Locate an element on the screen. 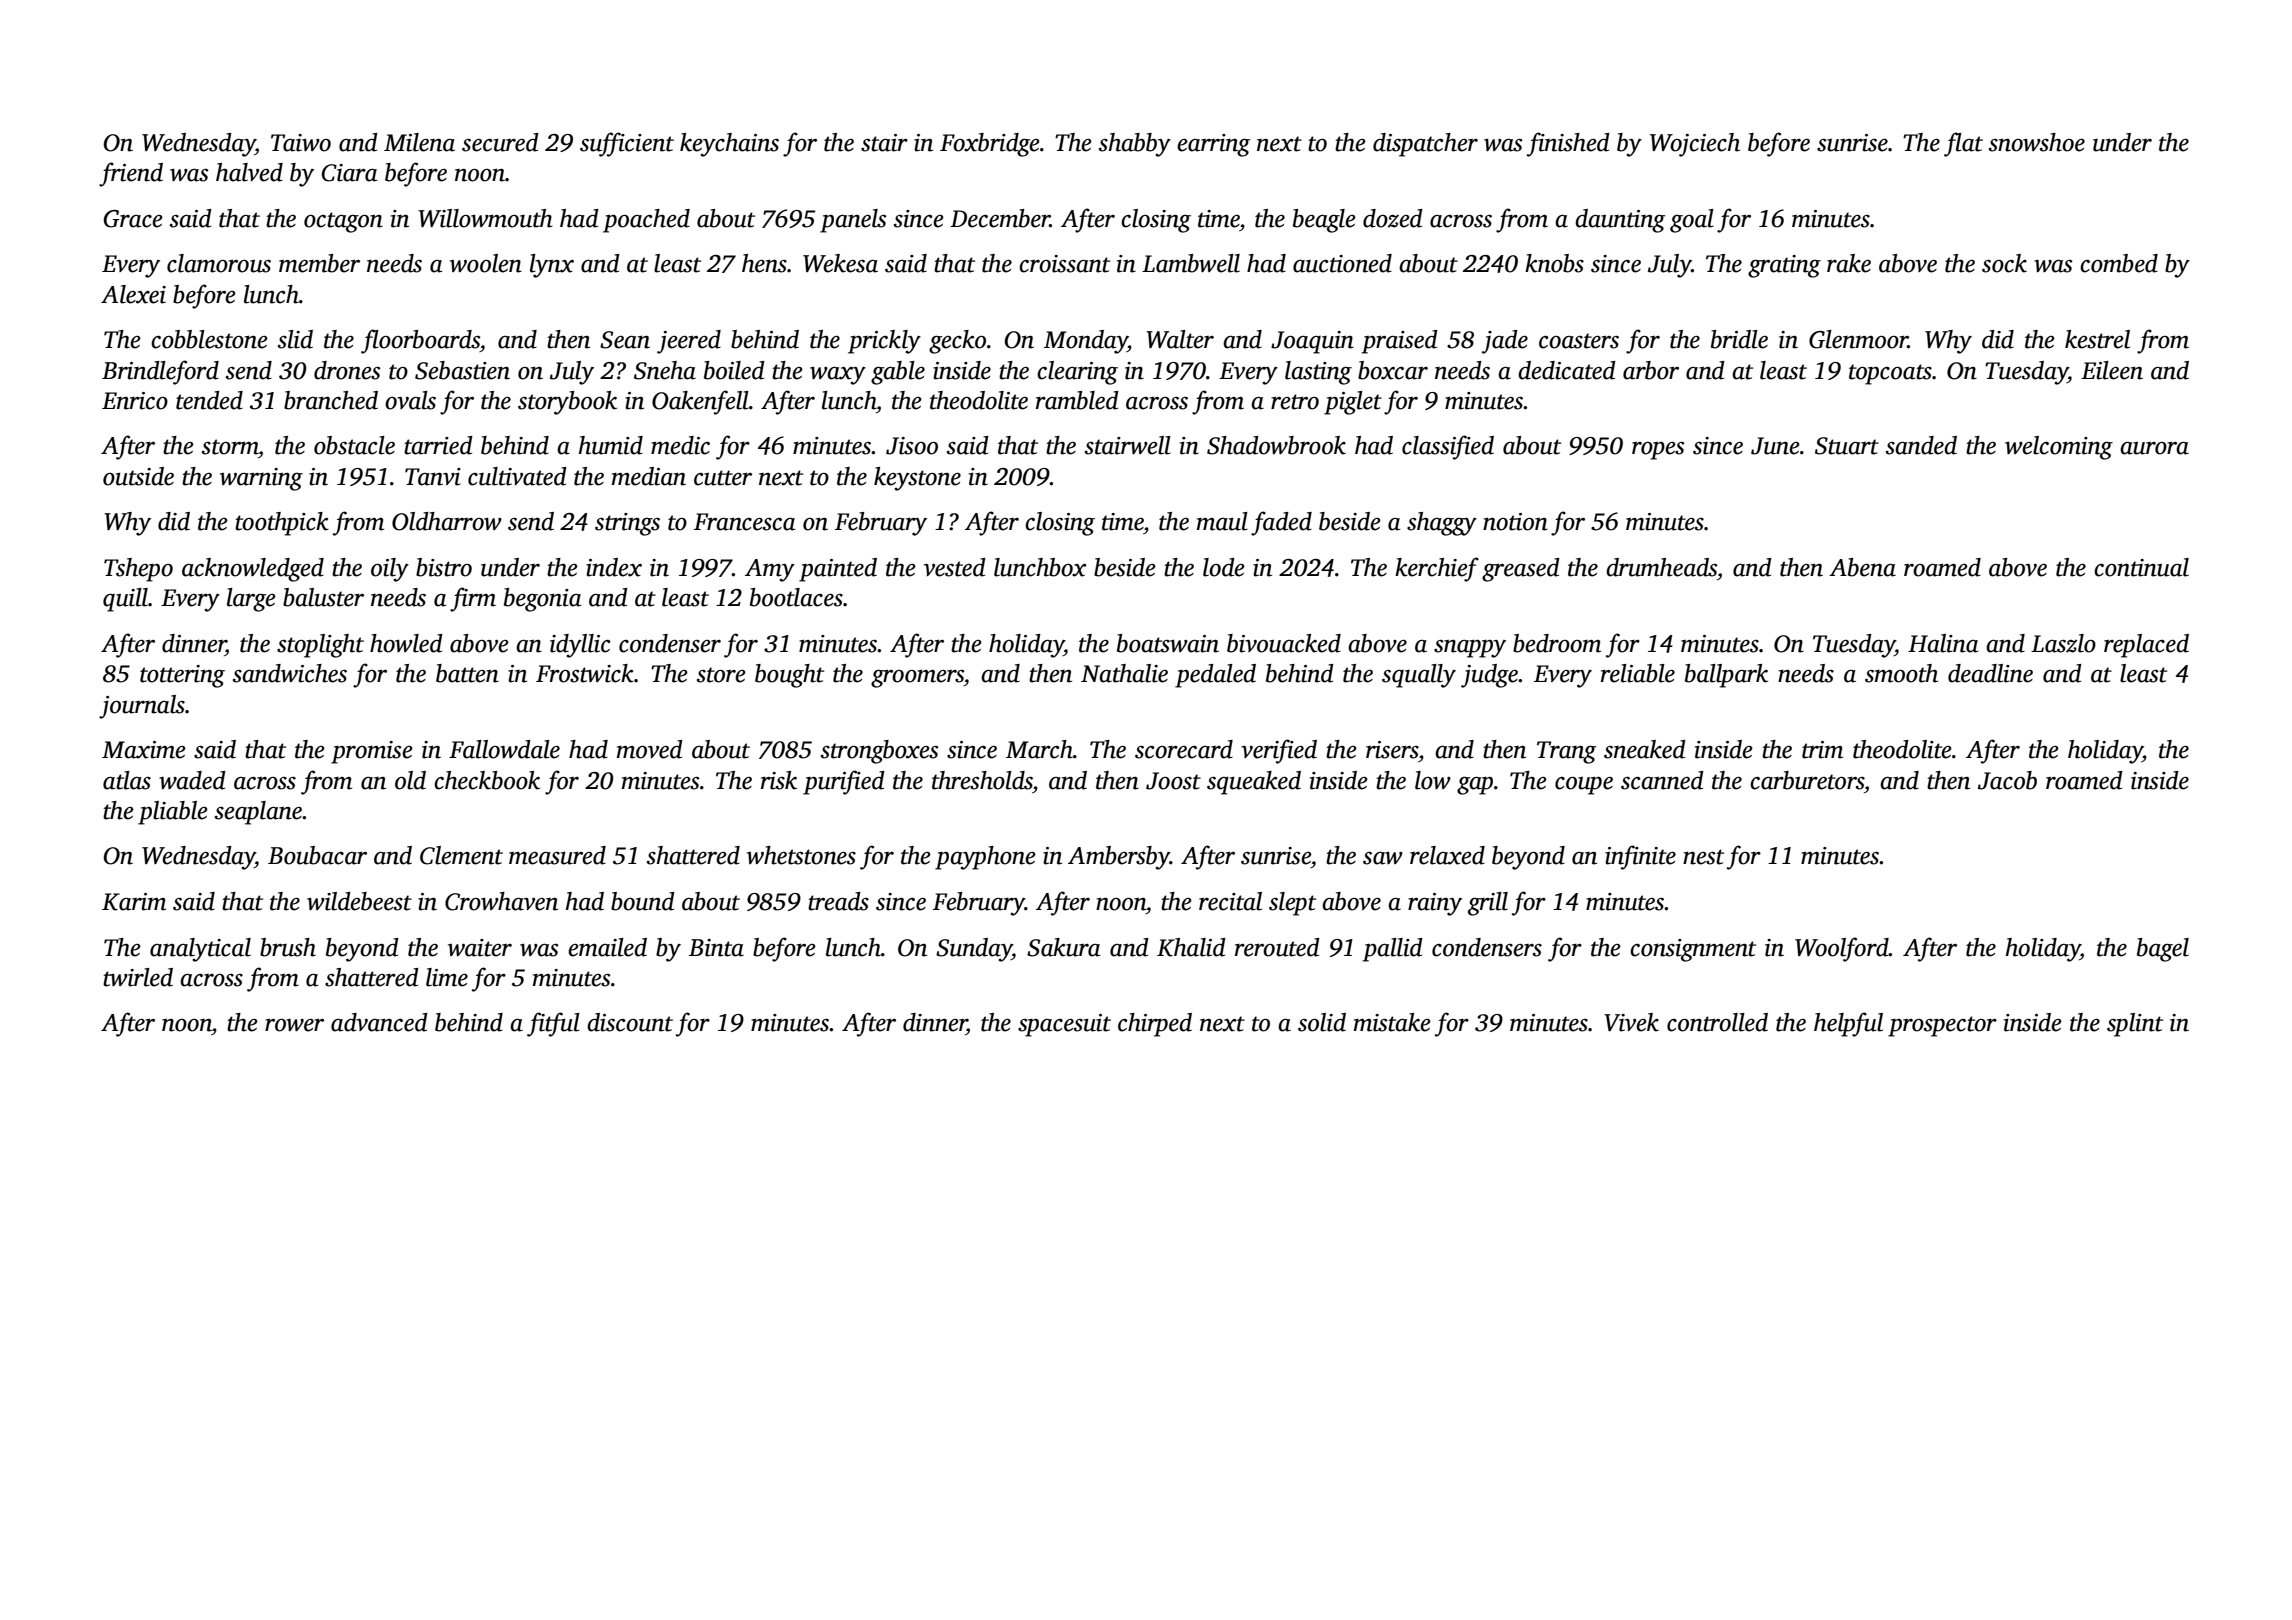  gap is located at coordinates (1475, 785).
